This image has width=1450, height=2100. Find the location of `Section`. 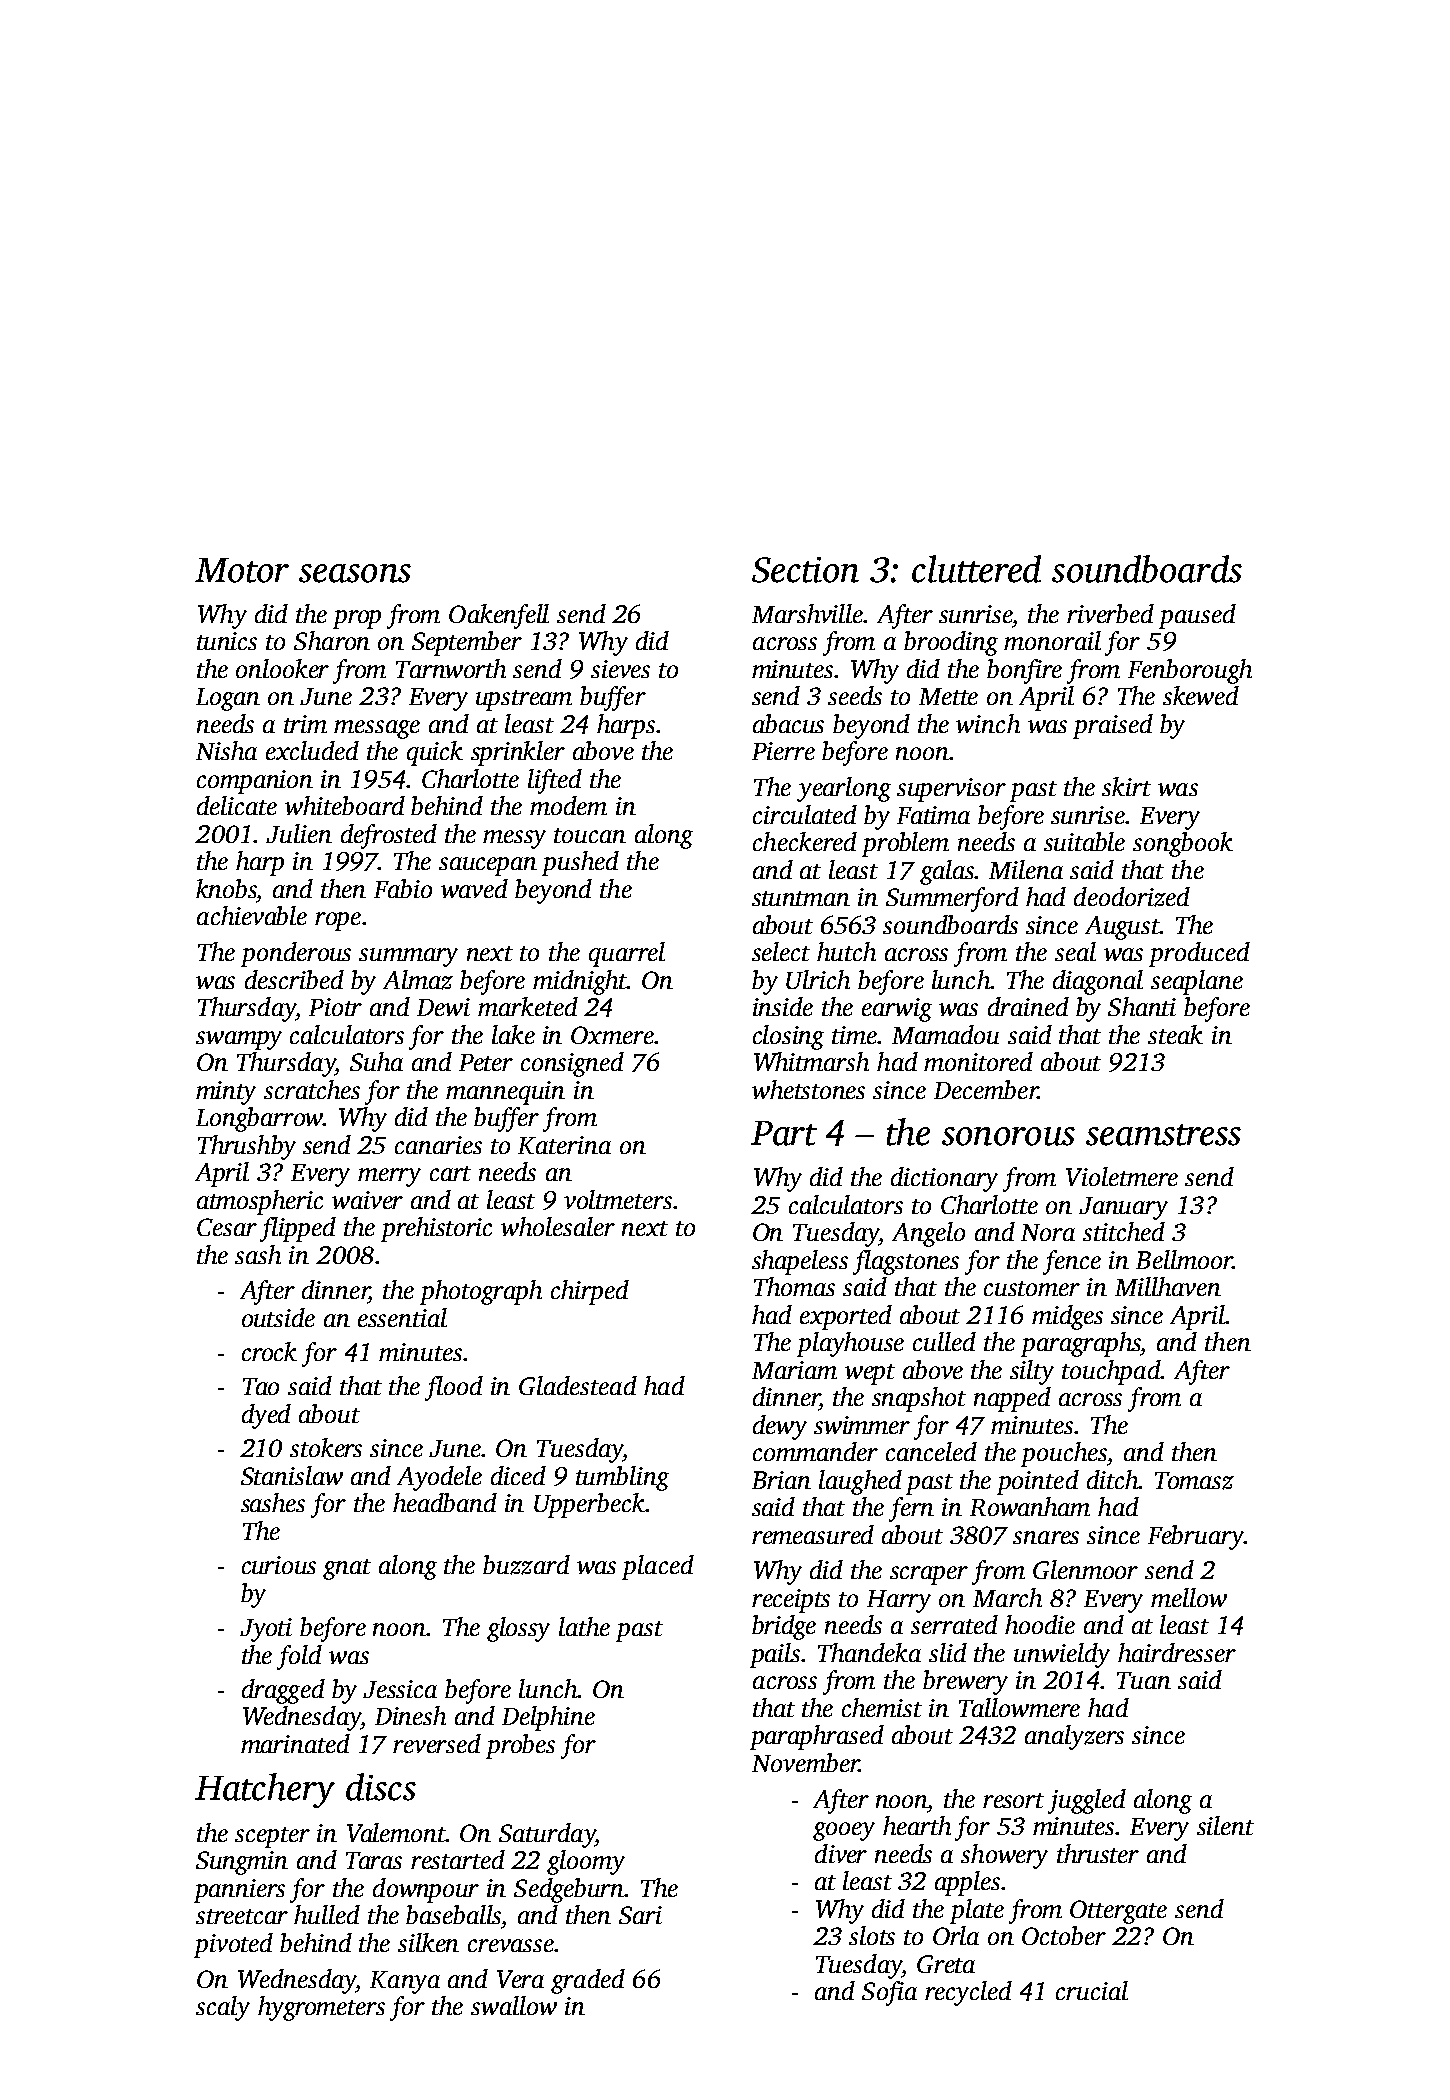

Section is located at coordinates (805, 570).
